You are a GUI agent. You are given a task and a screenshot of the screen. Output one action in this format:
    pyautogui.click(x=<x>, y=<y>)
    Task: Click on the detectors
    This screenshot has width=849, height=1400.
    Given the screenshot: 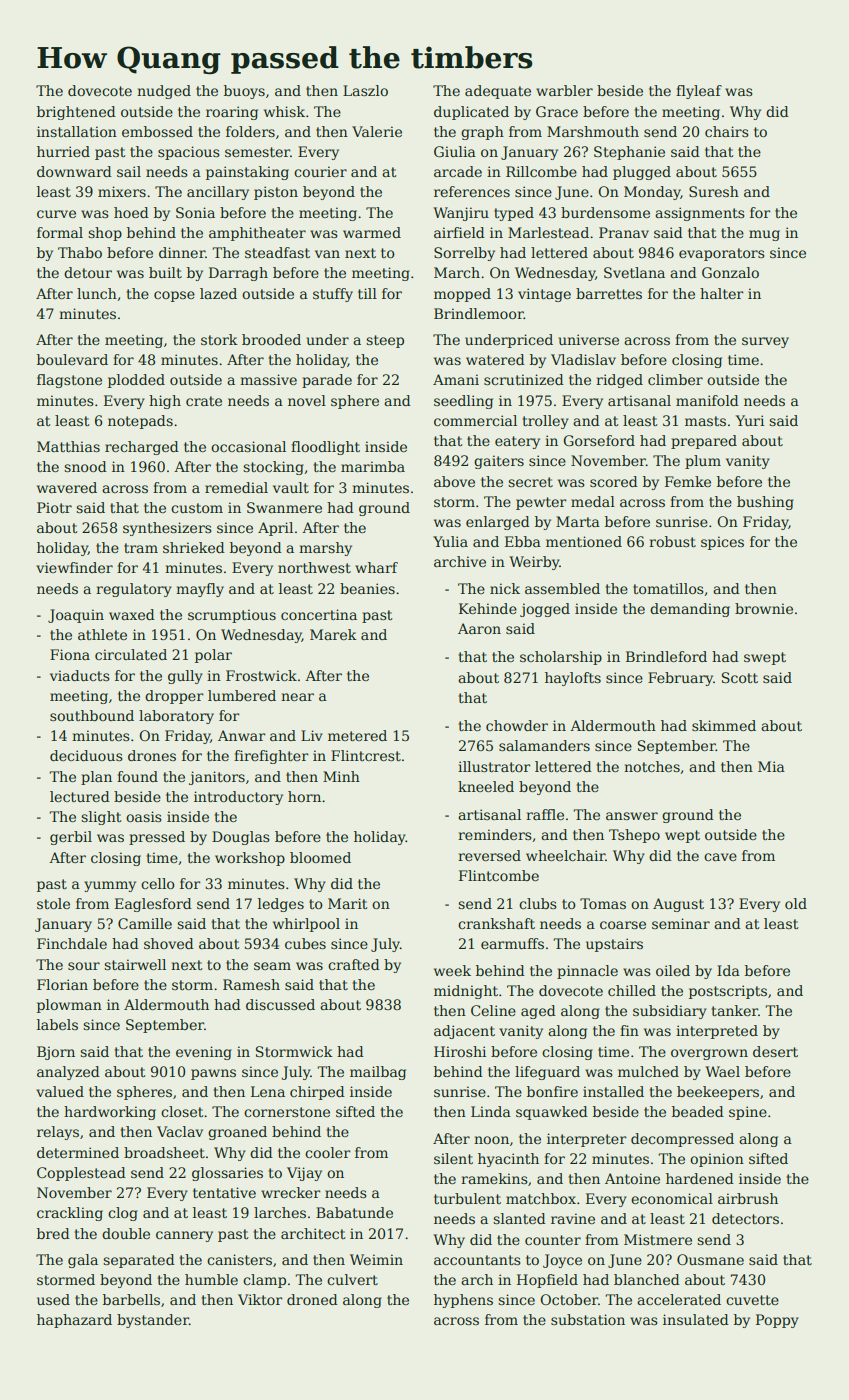 What is the action you would take?
    pyautogui.click(x=745, y=1218)
